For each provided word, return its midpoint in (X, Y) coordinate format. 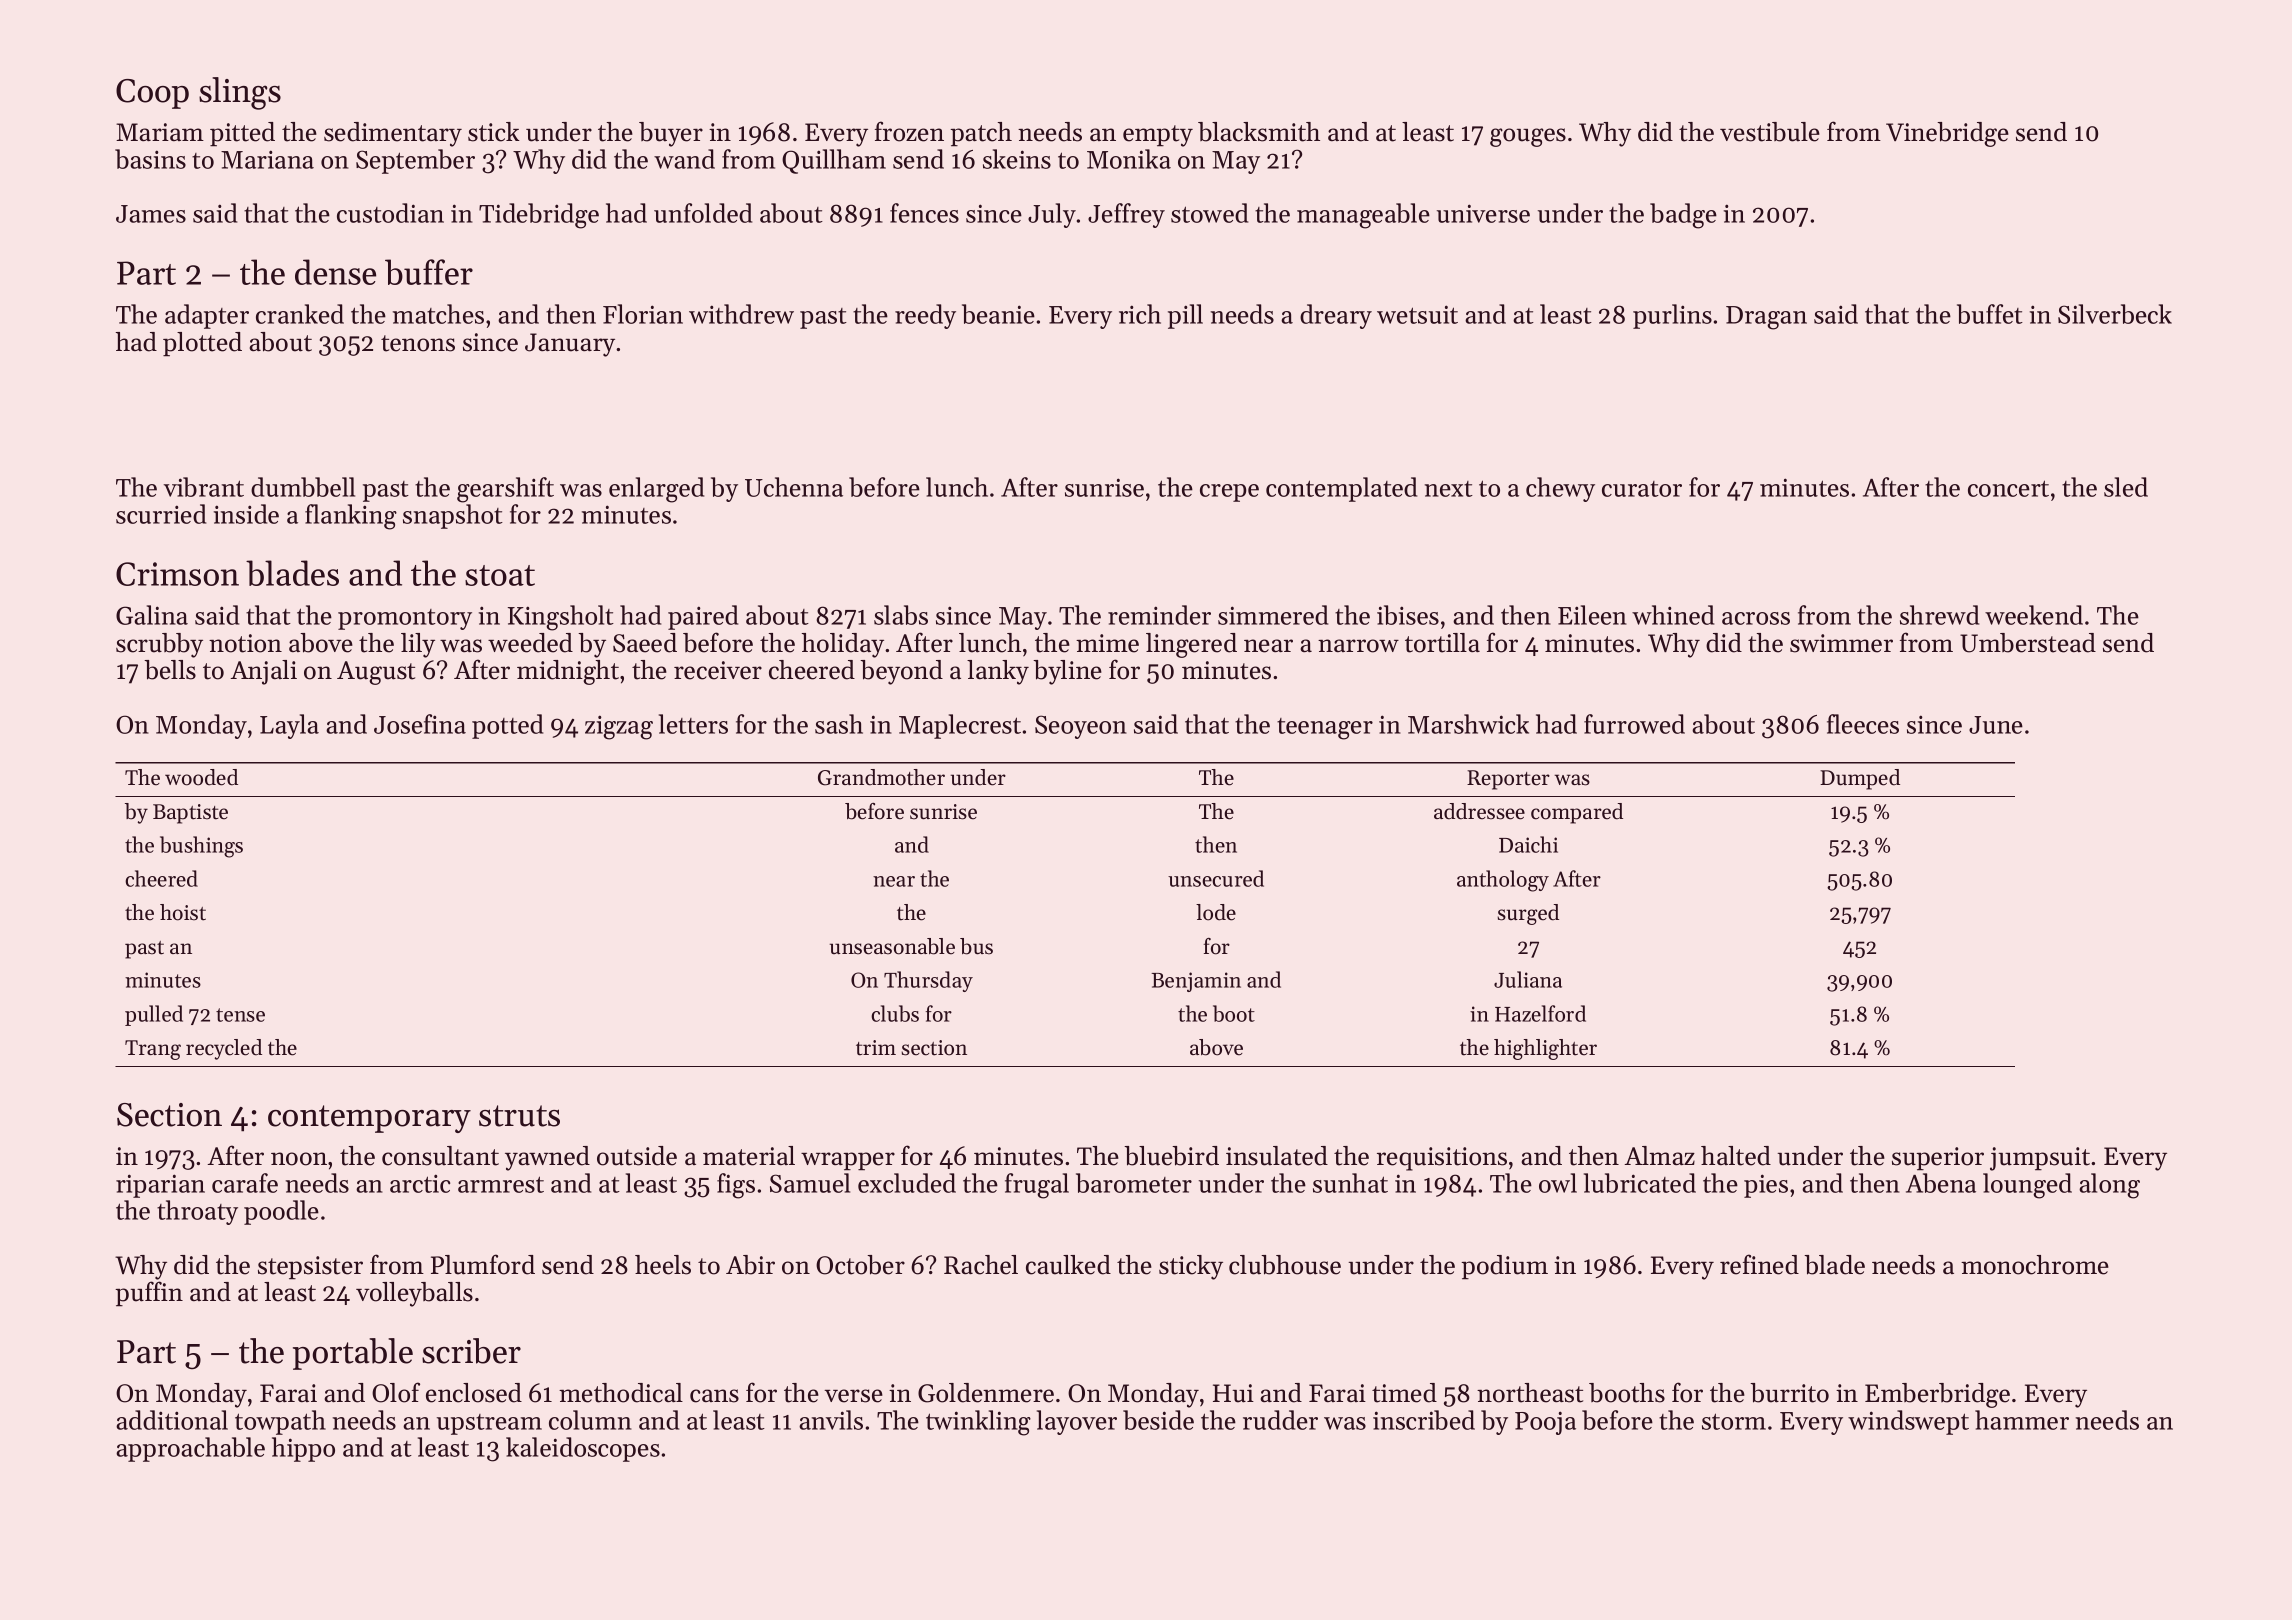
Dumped (1860, 779)
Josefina (420, 724)
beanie (998, 314)
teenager (1325, 729)
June (1996, 725)
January (570, 345)
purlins (1672, 316)
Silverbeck (2115, 314)
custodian (390, 213)
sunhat (1350, 1183)
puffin (149, 1293)
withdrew (741, 314)
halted (1736, 1156)
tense (240, 1015)
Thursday (928, 981)
